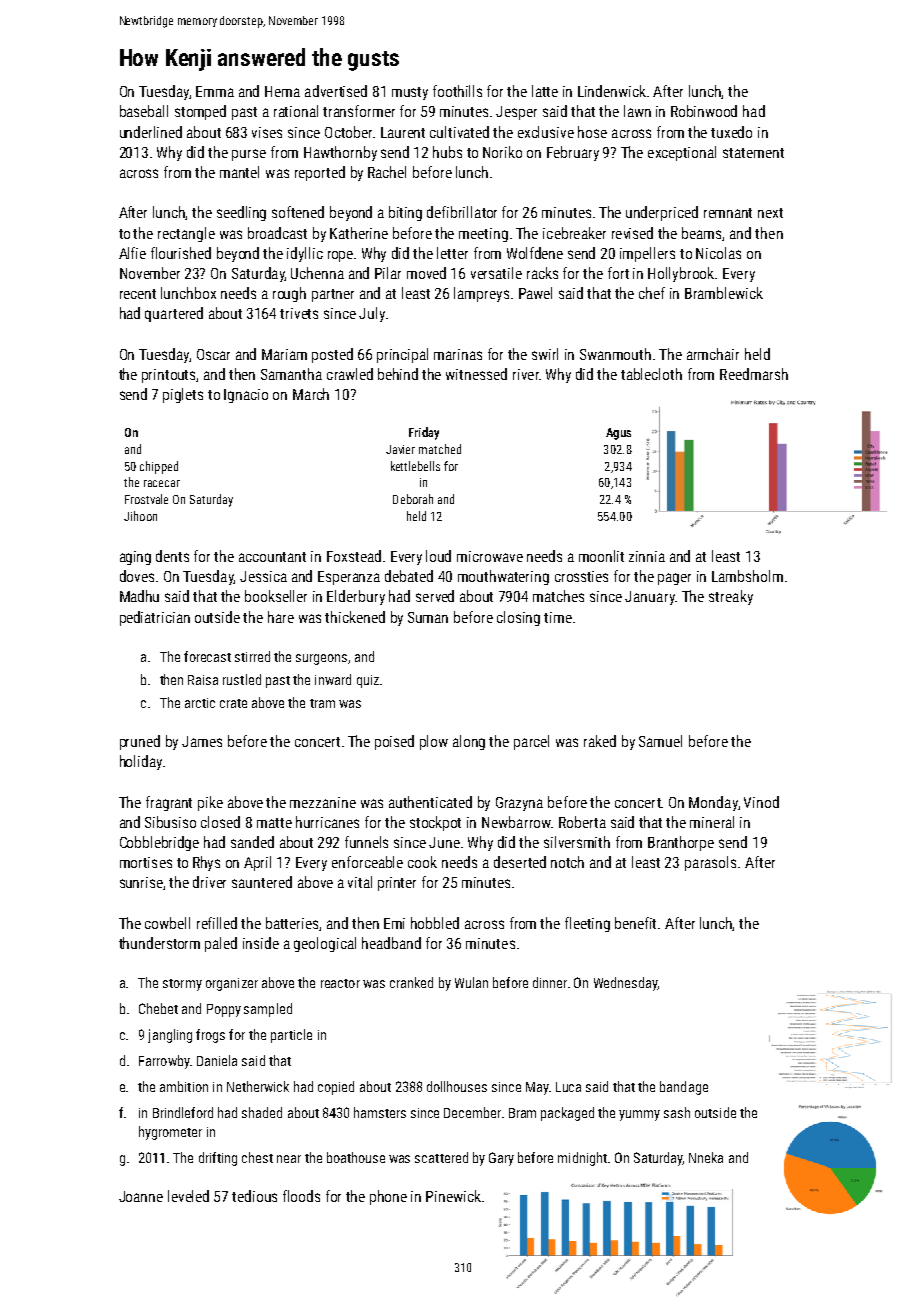 The image size is (908, 1316). What do you see at coordinates (215, 91) in the page?
I see `Emma` at bounding box center [215, 91].
